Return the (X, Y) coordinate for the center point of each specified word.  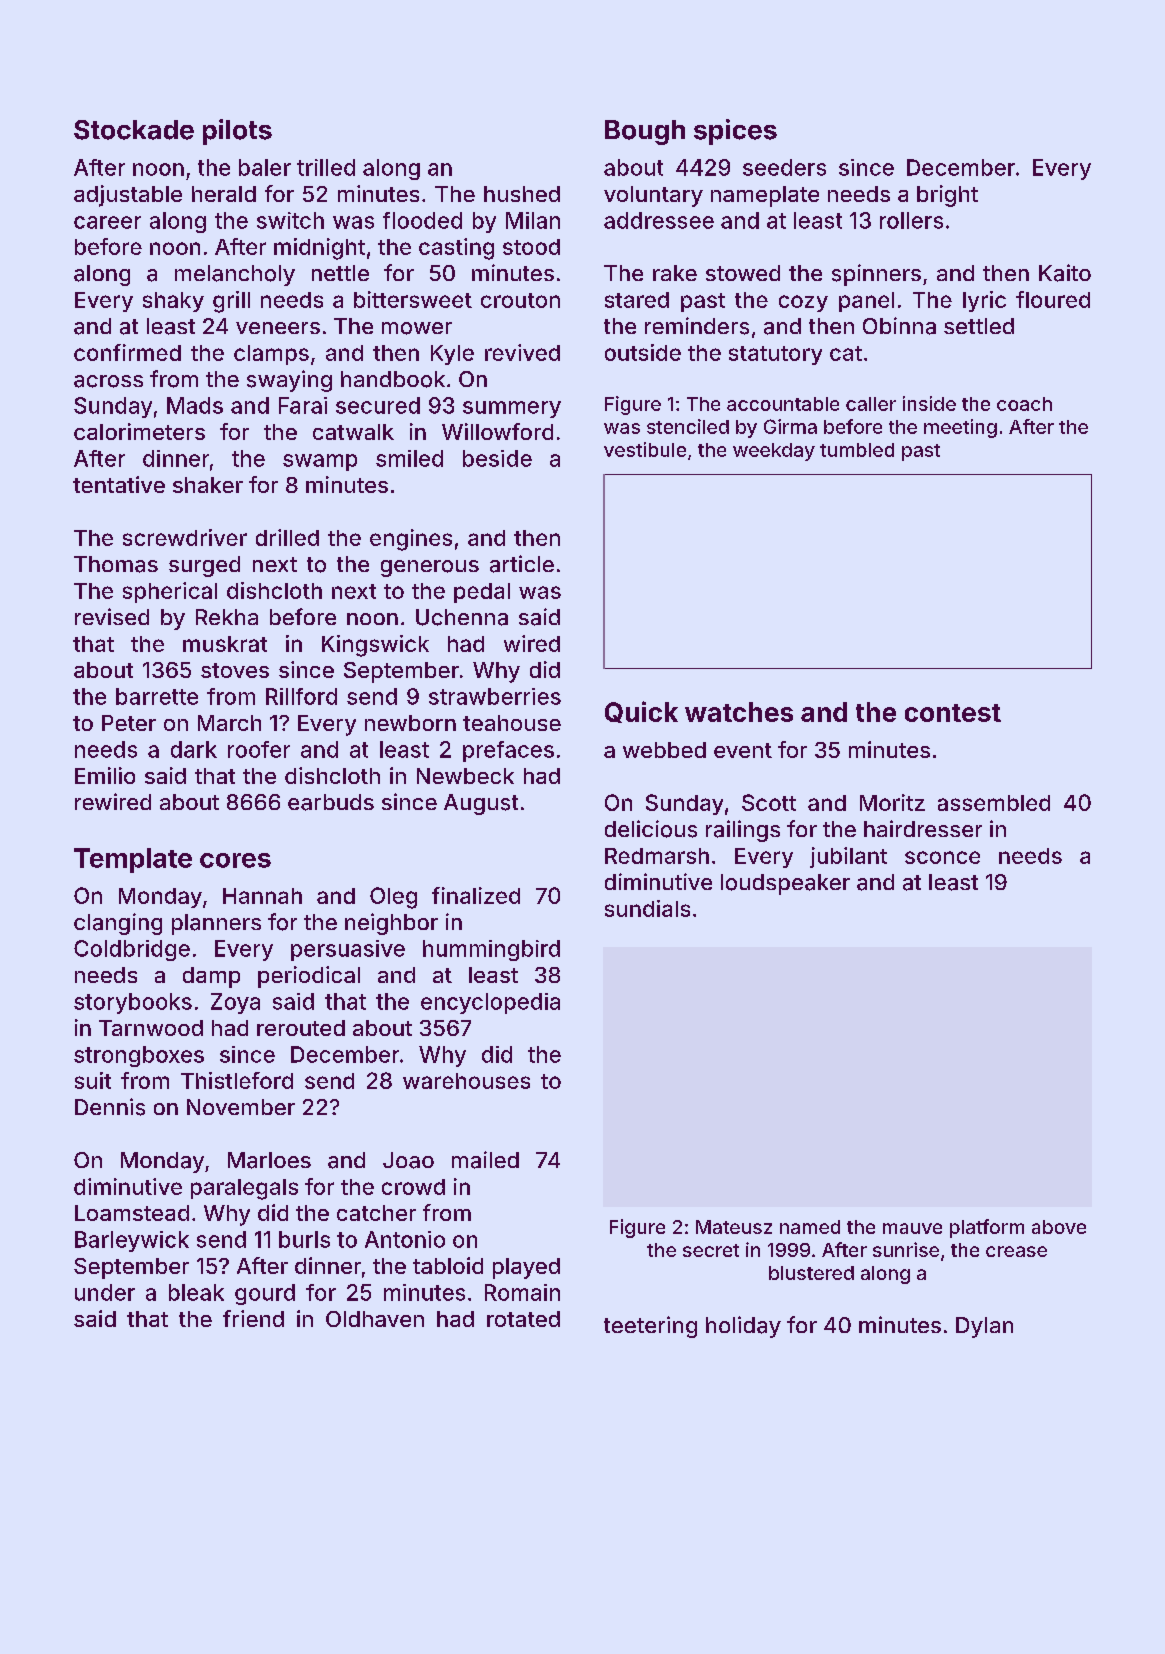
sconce (942, 857)
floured (1053, 299)
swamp (320, 462)
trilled (326, 167)
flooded (422, 220)
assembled (994, 803)
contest (953, 713)
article (522, 564)
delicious (651, 829)
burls (304, 1239)
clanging (118, 924)
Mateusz (734, 1227)
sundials (647, 908)
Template (133, 860)
